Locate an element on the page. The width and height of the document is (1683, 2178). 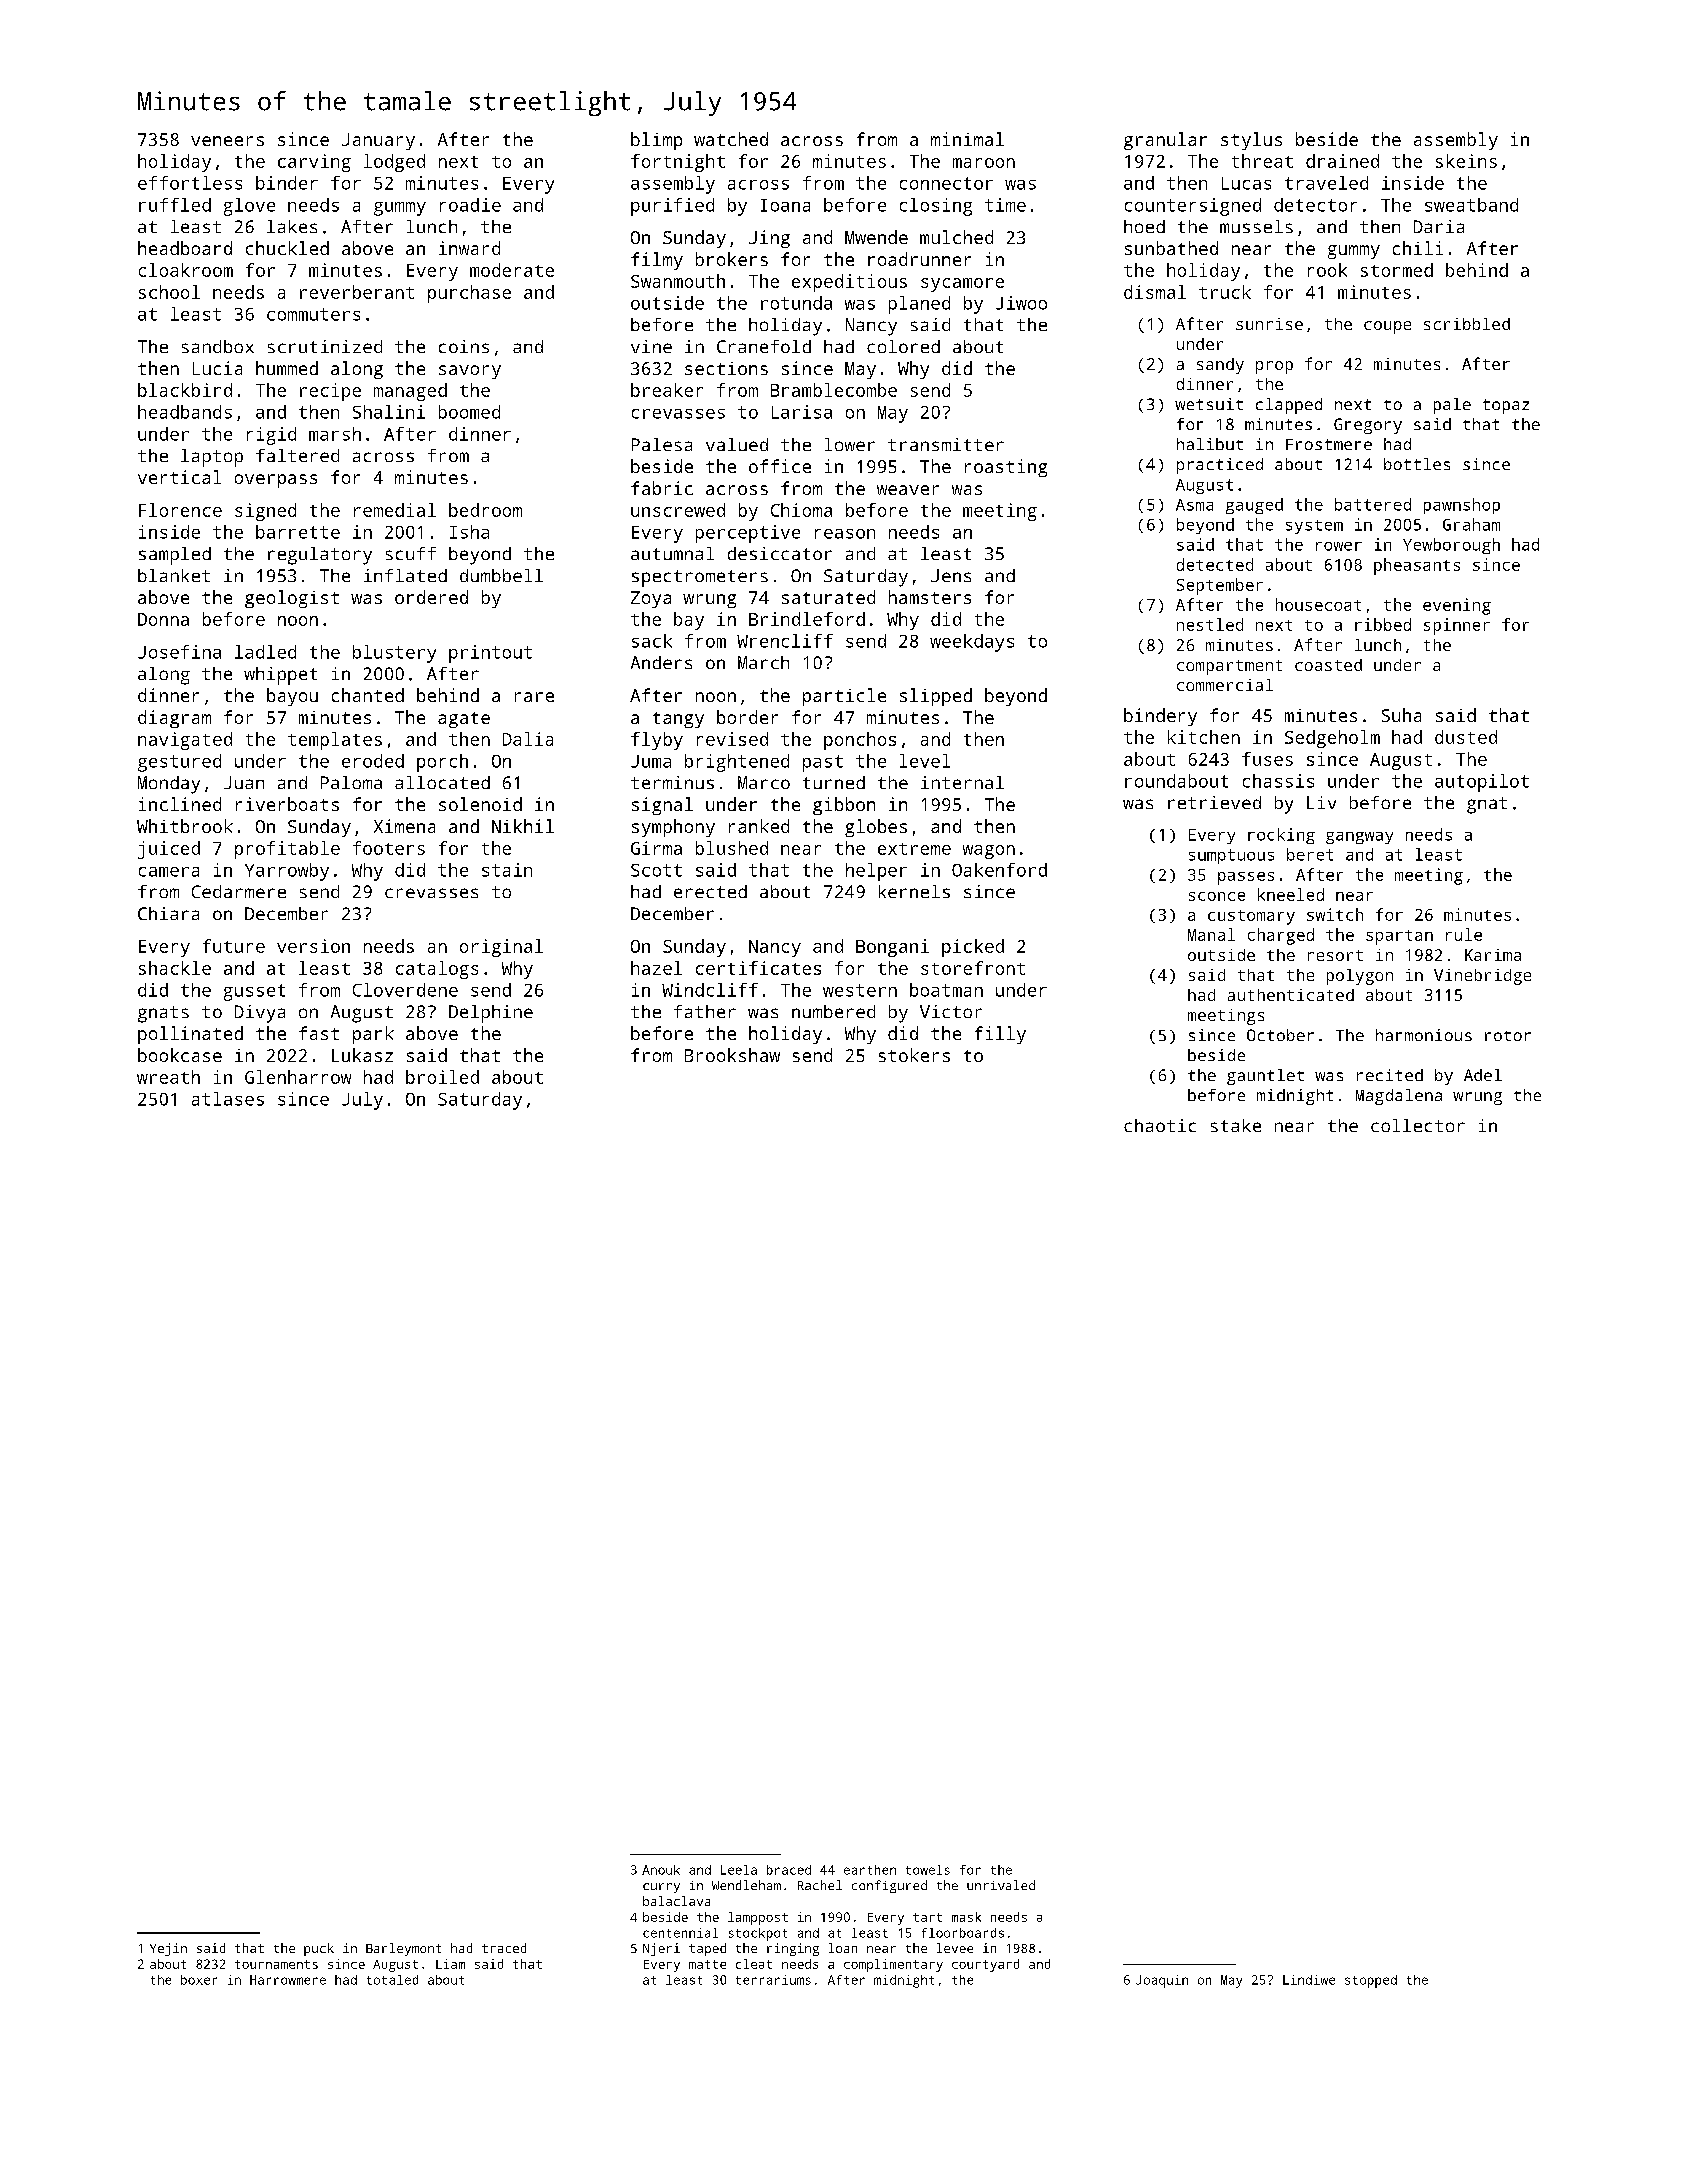
matte is located at coordinates (707, 1964).
